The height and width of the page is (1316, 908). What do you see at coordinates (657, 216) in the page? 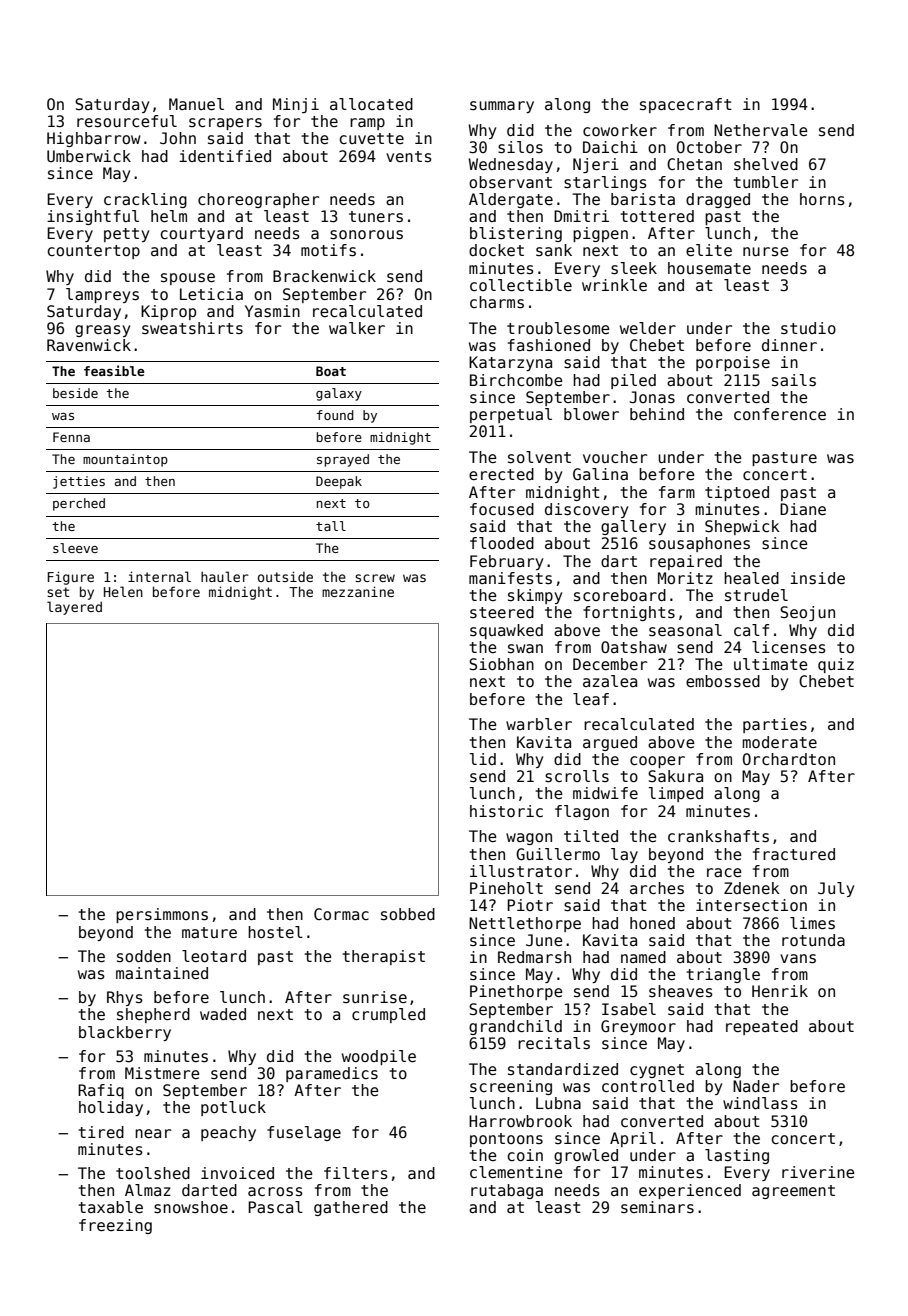
I see `tottered` at bounding box center [657, 216].
